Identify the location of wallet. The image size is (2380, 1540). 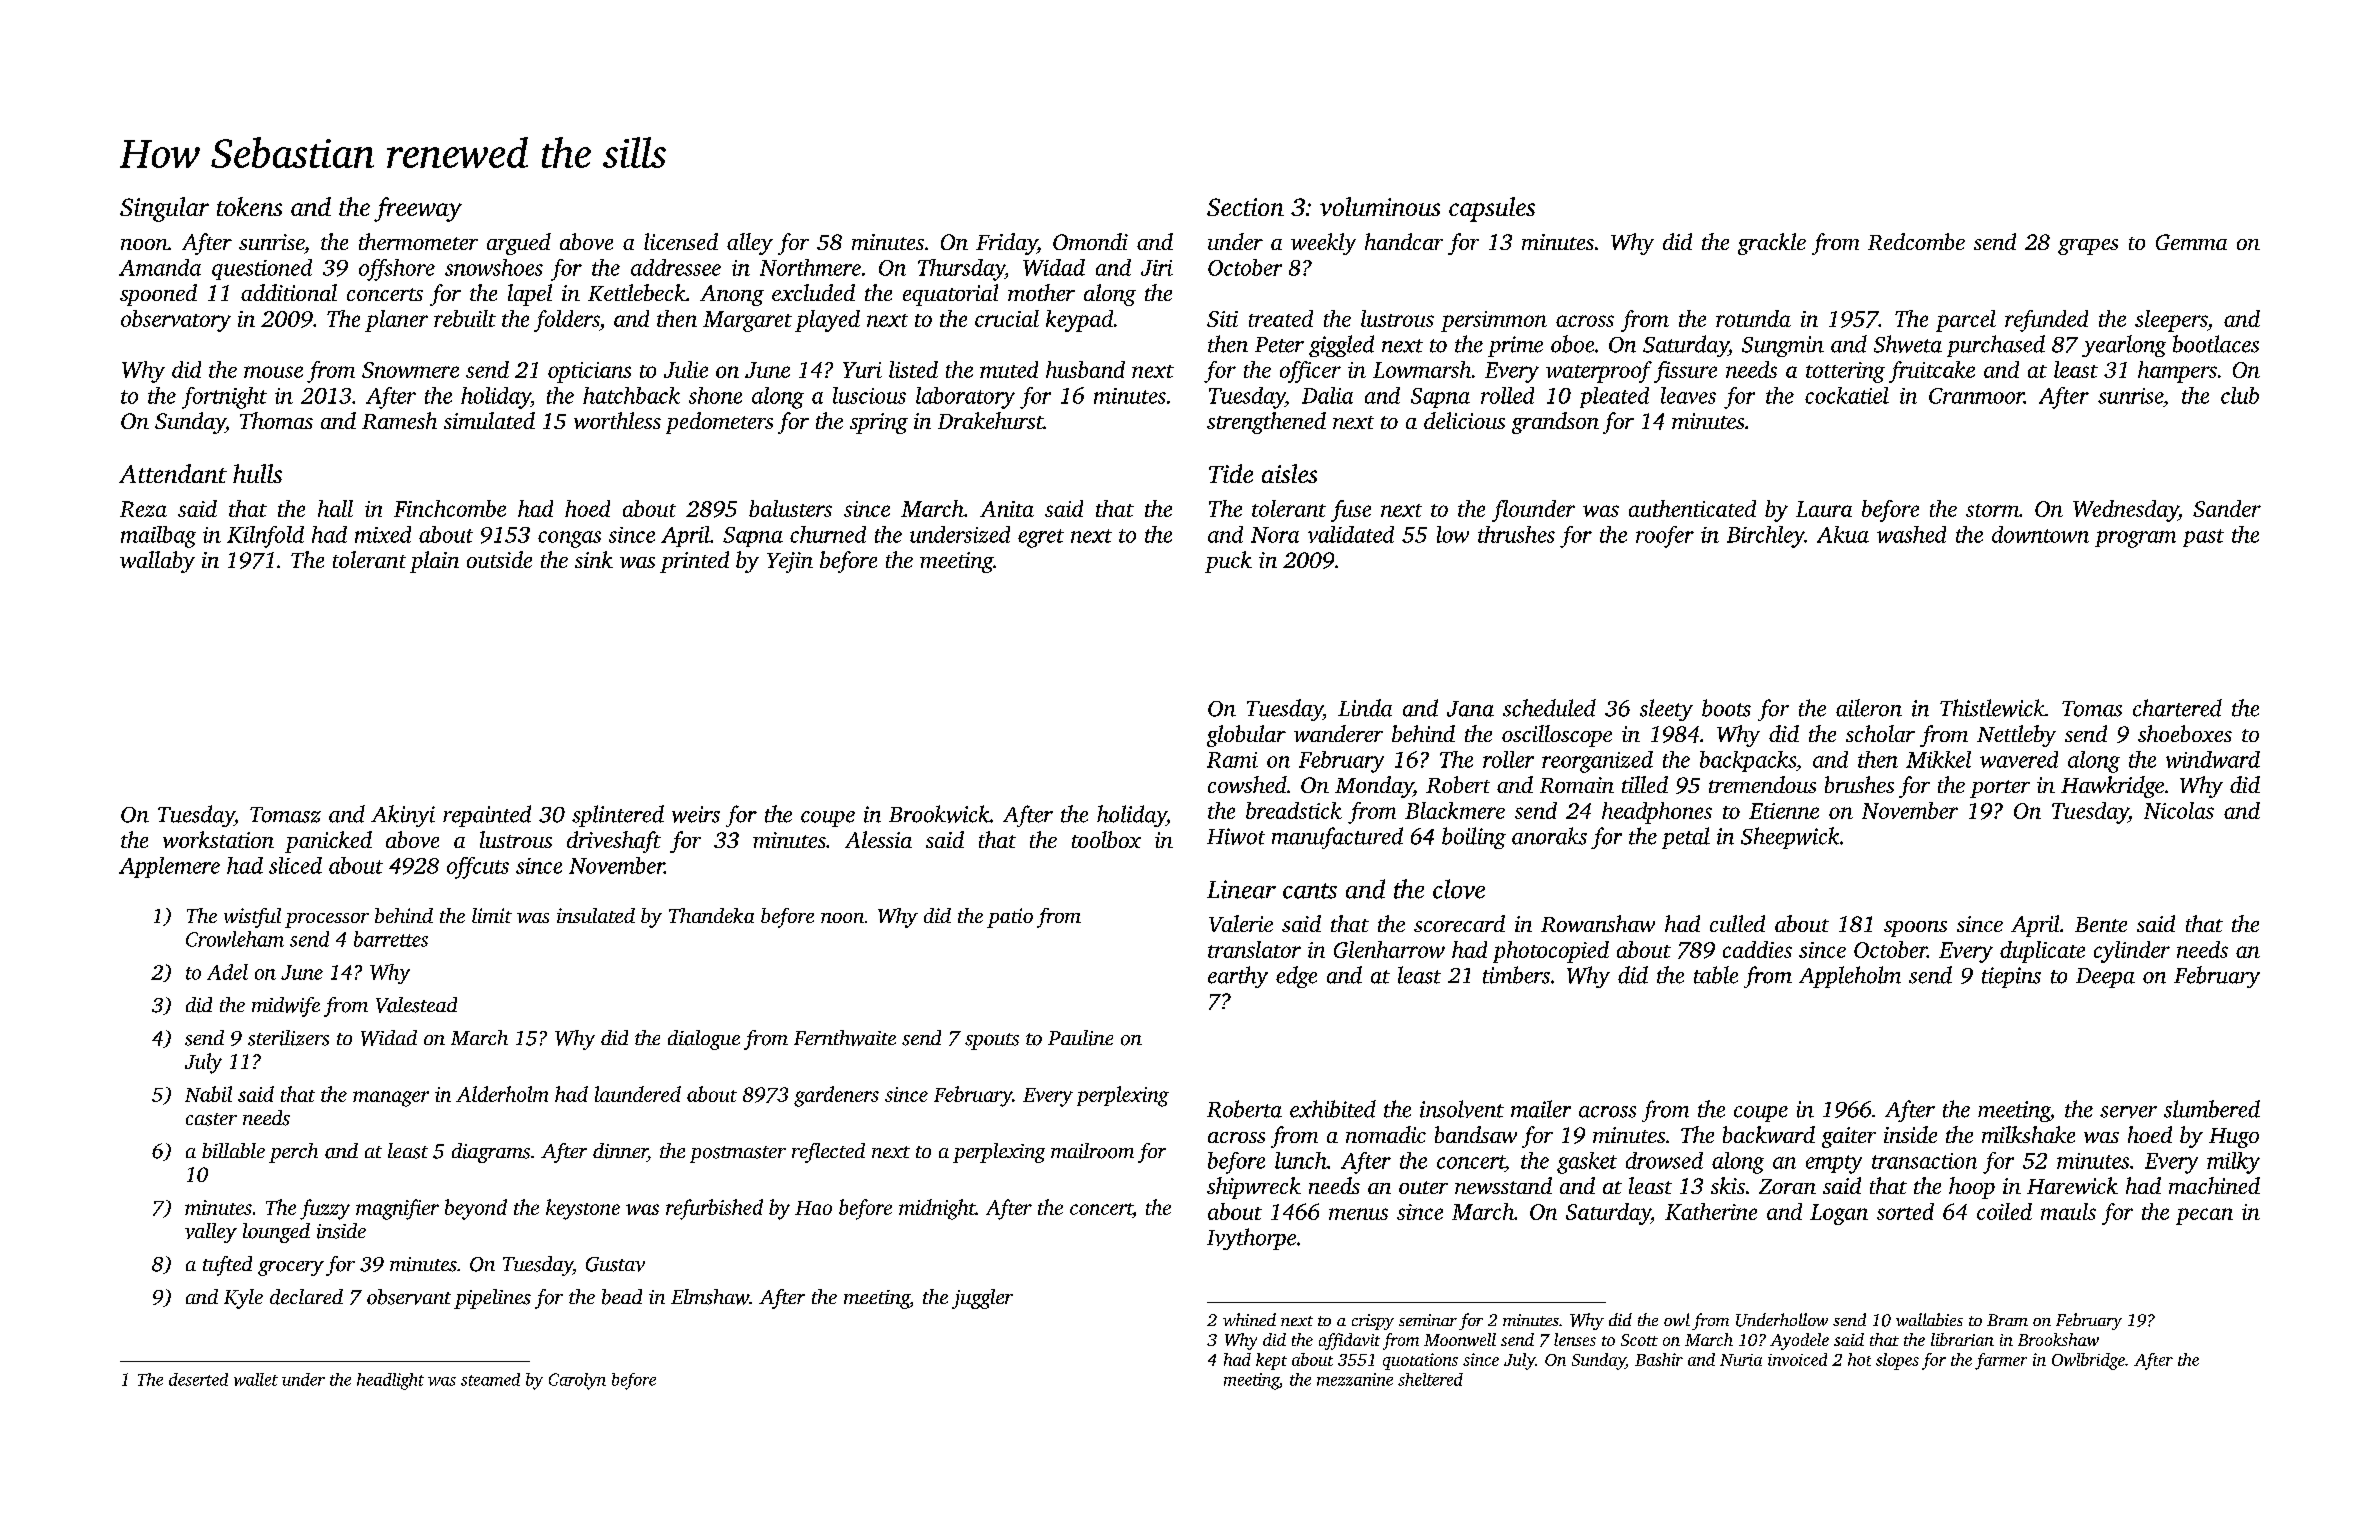
(256, 1379).
